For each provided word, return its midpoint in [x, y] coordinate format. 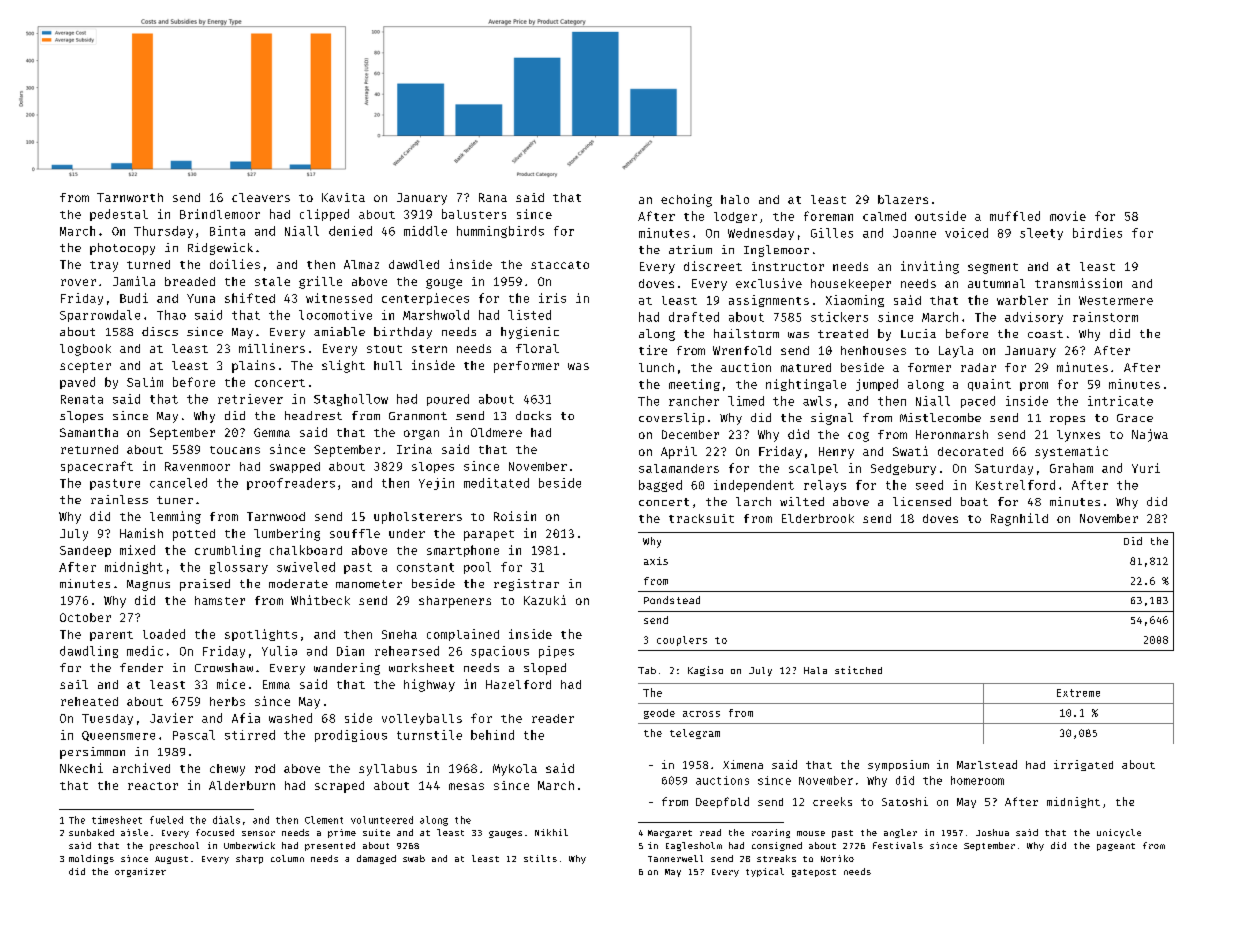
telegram [695, 734]
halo [735, 199]
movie [1068, 216]
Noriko [837, 858]
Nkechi [81, 768]
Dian [350, 651]
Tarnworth [130, 197]
